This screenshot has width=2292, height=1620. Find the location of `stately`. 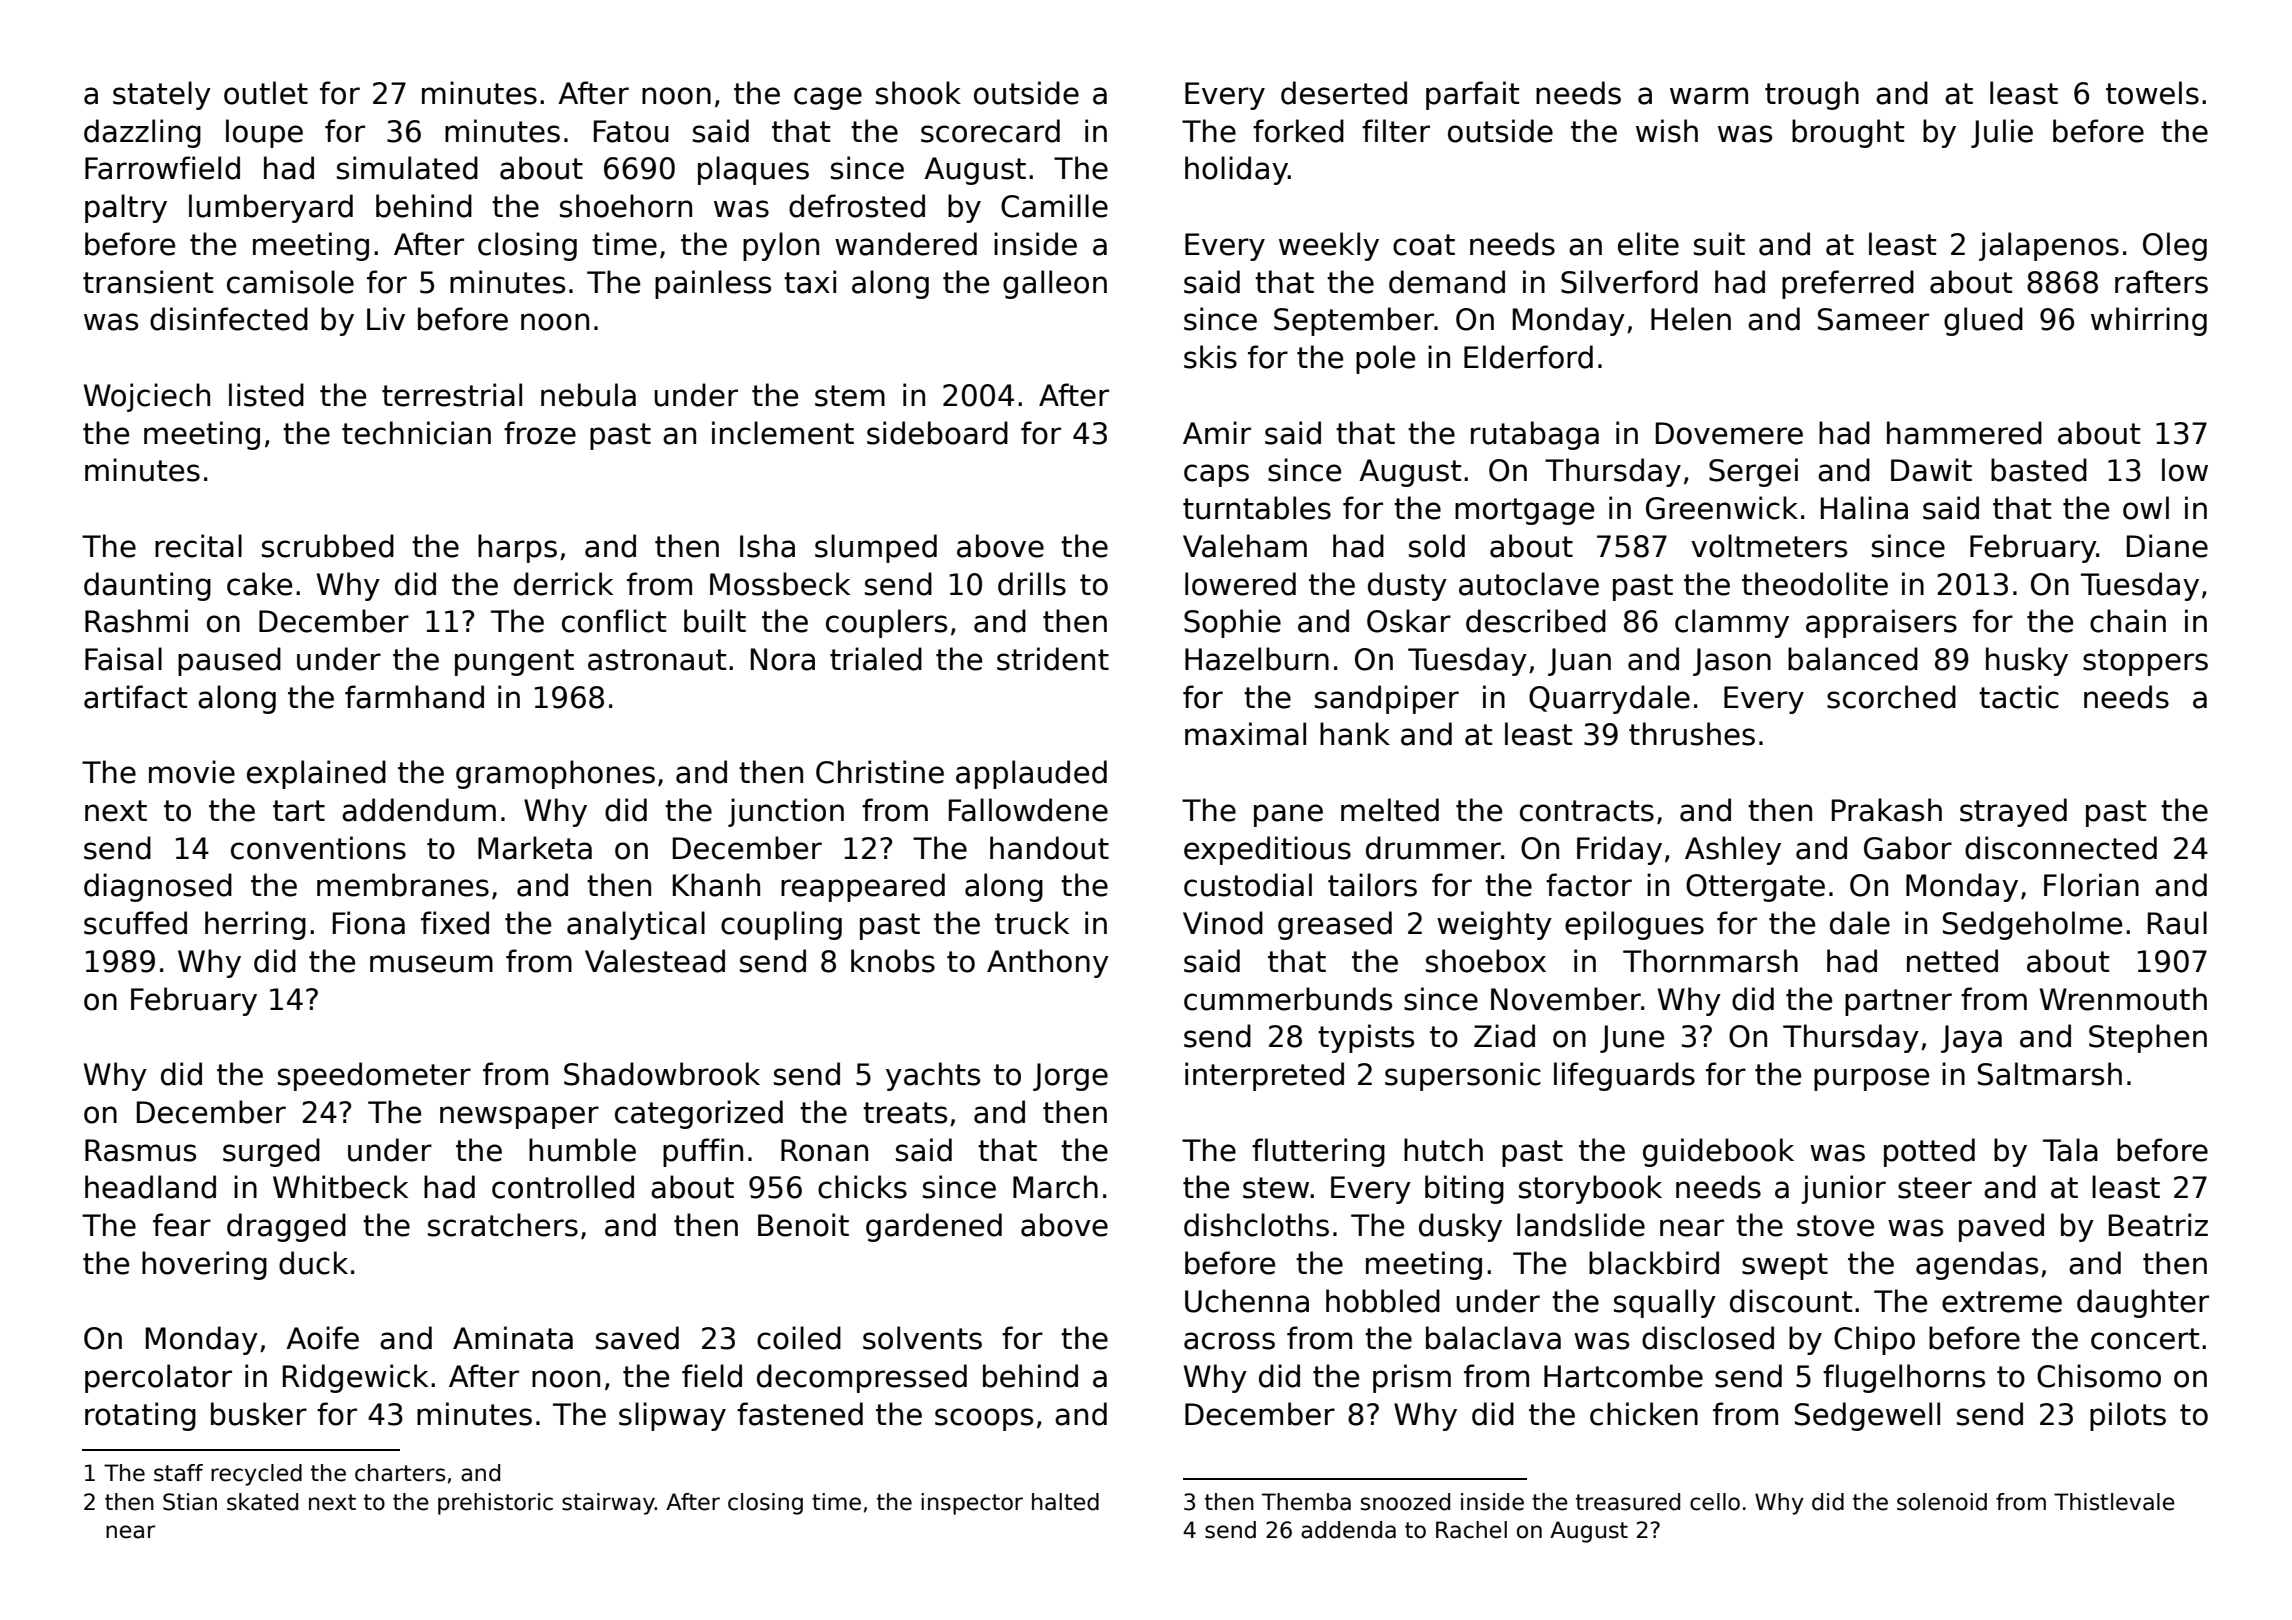

stately is located at coordinates (162, 95).
